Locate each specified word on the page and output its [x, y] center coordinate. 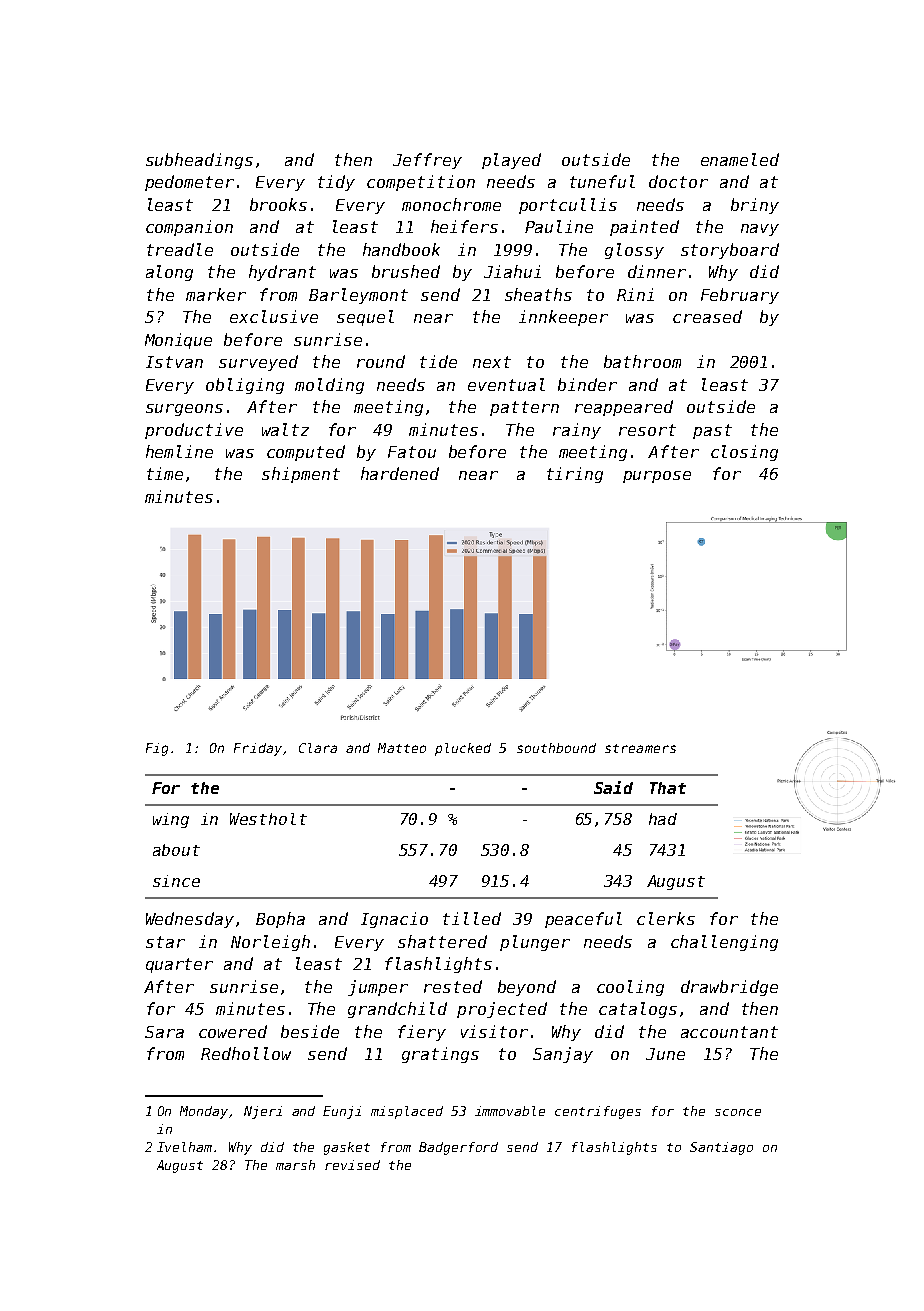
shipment [301, 475]
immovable [510, 1111]
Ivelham [184, 1147]
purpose [657, 477]
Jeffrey [427, 161]
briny [755, 206]
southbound [556, 748]
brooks [278, 204]
